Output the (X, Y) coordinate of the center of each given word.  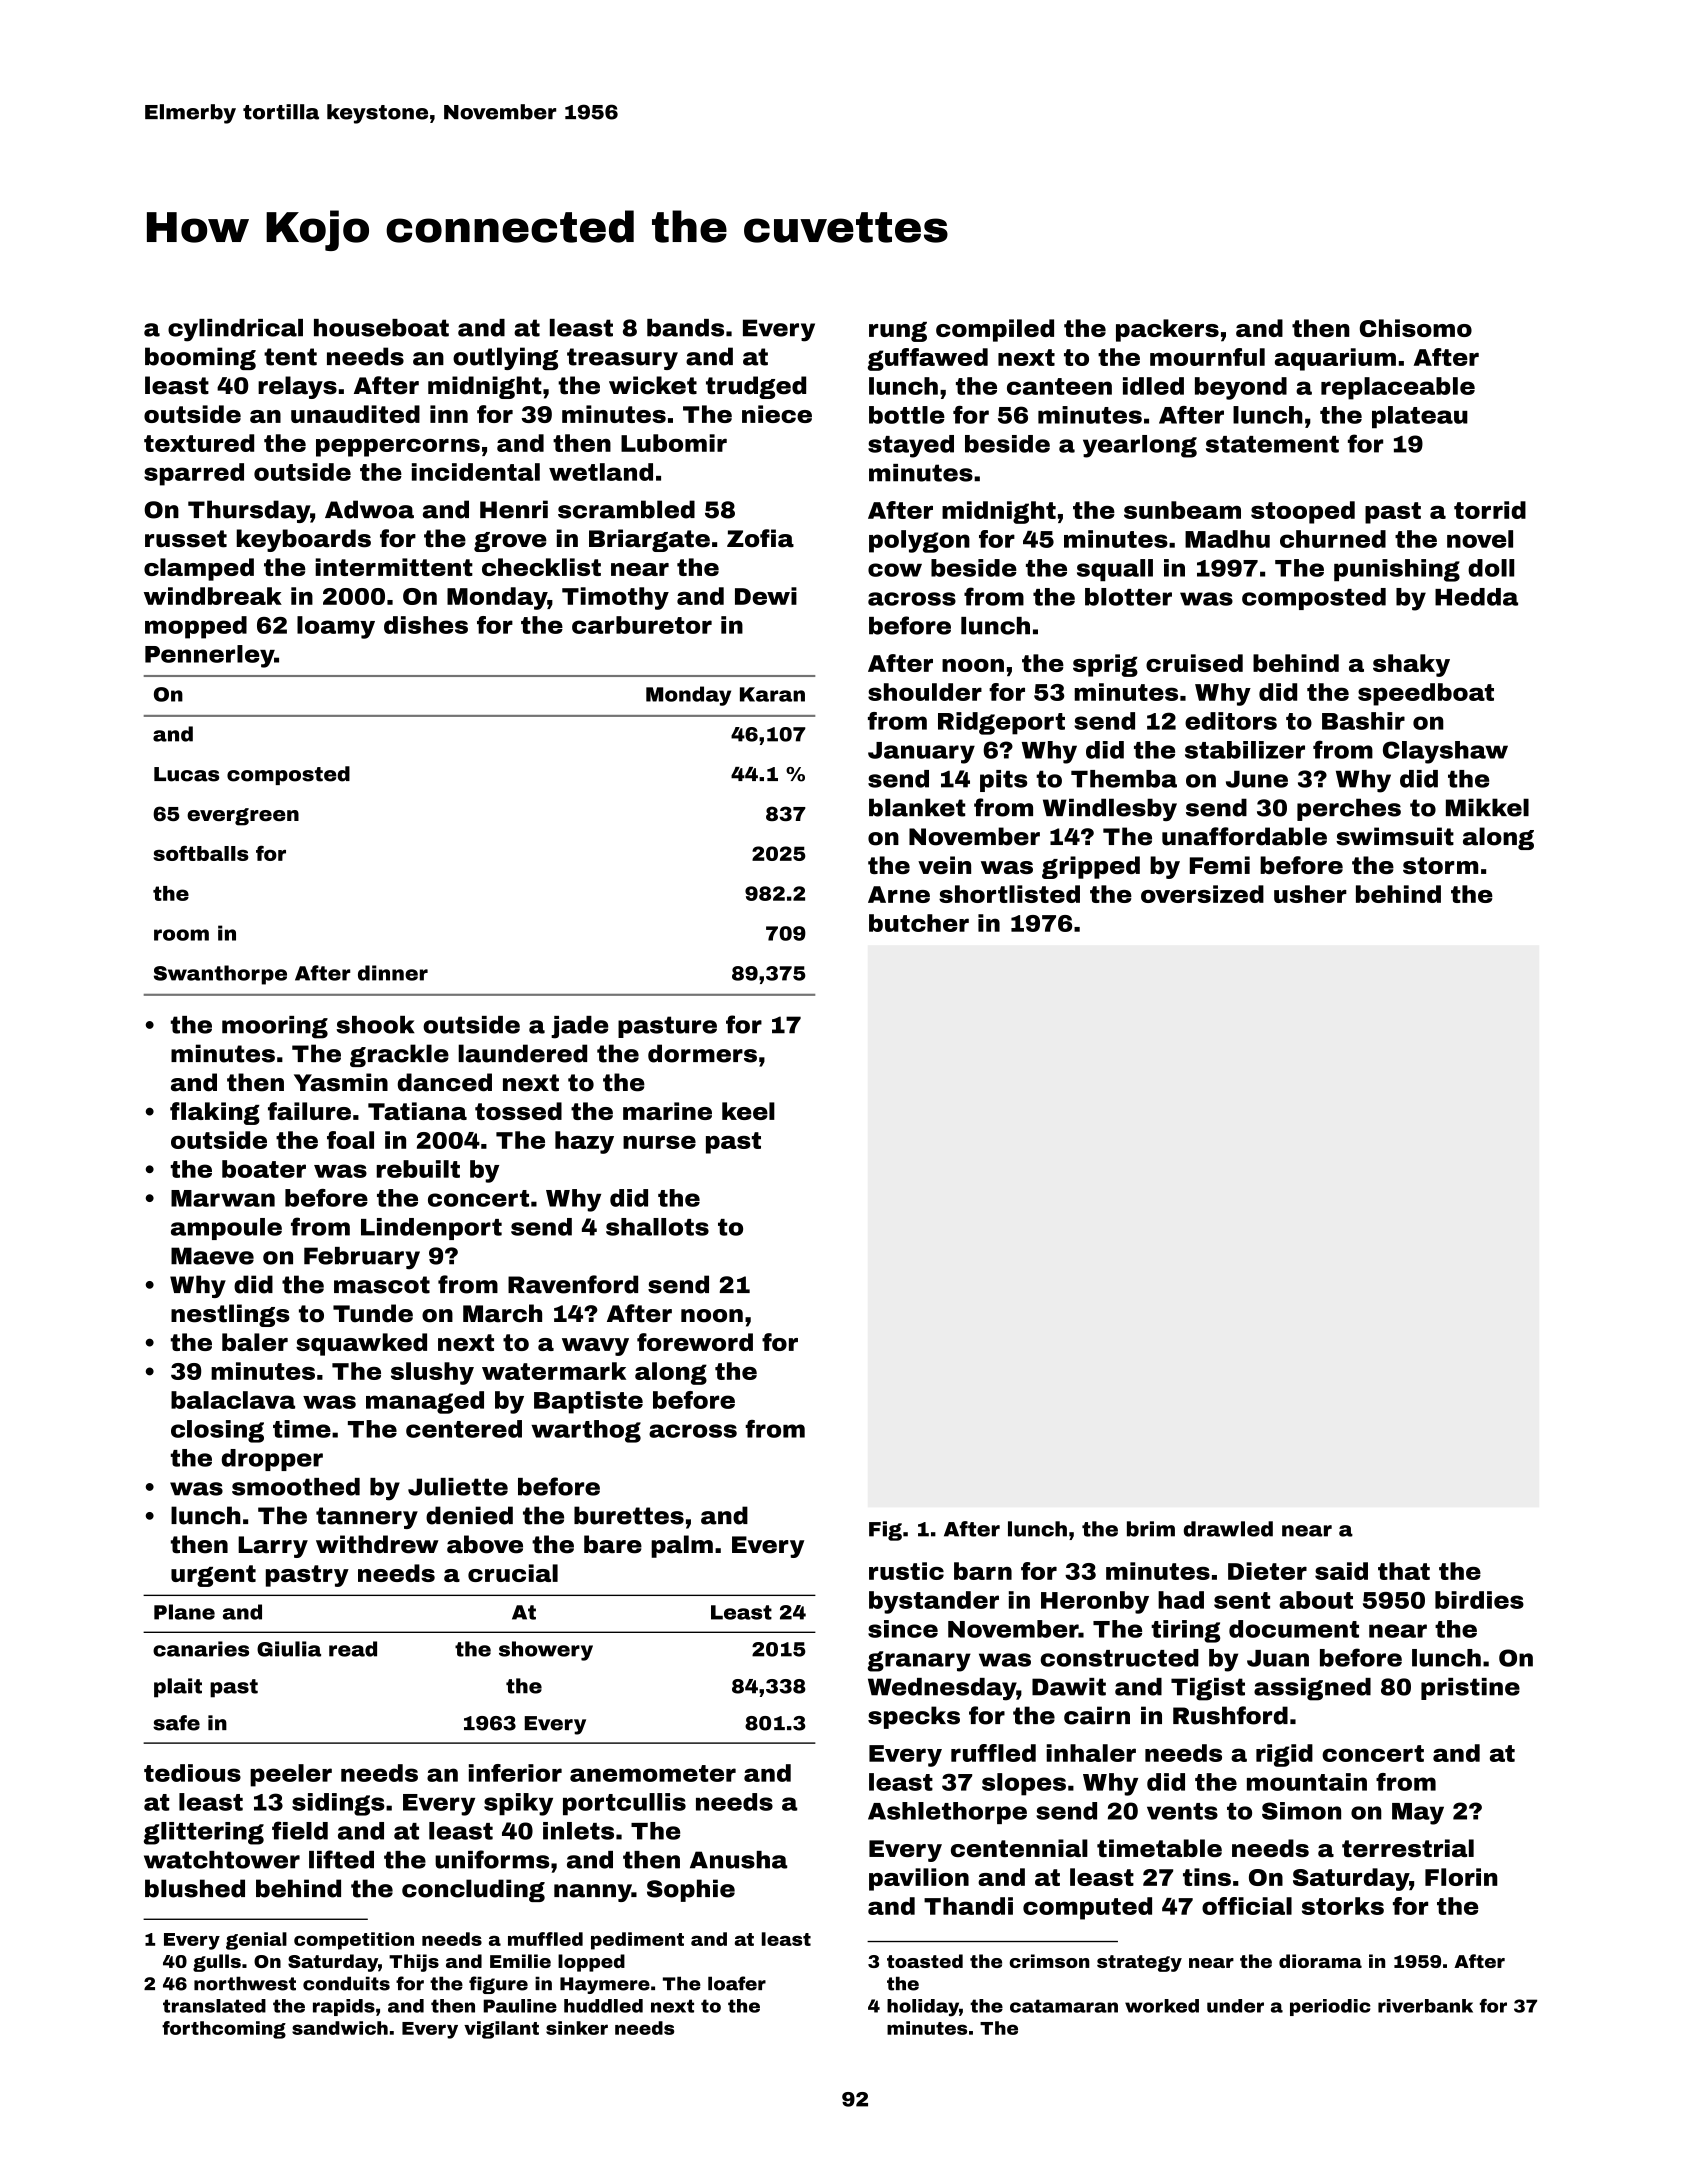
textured (199, 443)
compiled (995, 330)
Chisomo (1416, 328)
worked (1162, 2006)
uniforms (492, 1859)
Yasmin (341, 1082)
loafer (737, 1983)
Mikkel (1487, 807)
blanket (917, 807)
